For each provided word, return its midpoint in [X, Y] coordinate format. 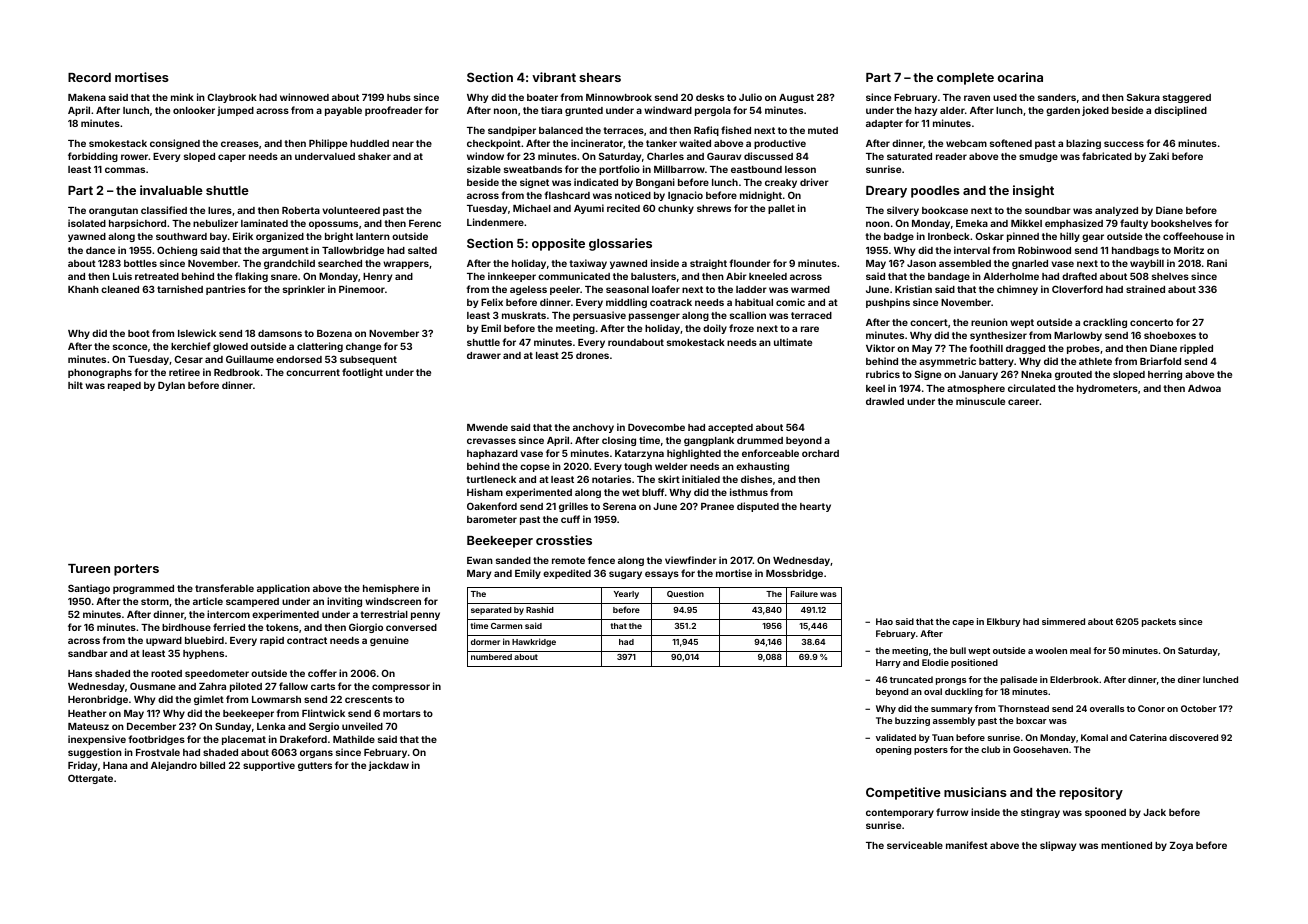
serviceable [915, 845]
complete [965, 79]
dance [100, 250]
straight [708, 264]
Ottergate [90, 779]
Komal [1094, 737]
